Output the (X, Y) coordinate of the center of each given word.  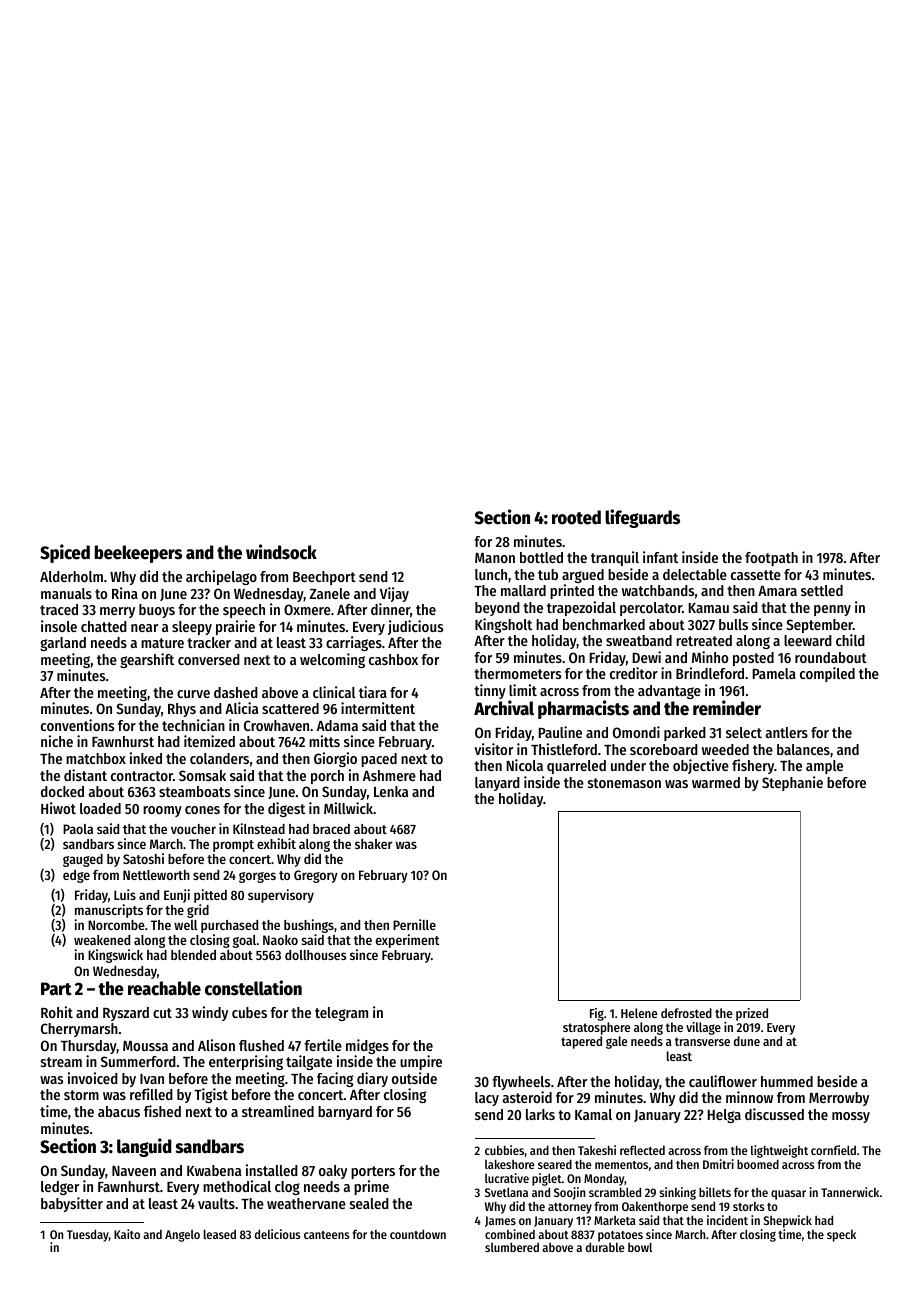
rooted (576, 517)
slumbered (512, 1247)
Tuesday (88, 1235)
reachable (164, 988)
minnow (749, 1097)
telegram (341, 1014)
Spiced (65, 553)
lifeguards (642, 518)
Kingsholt (503, 625)
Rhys (182, 710)
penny (832, 610)
